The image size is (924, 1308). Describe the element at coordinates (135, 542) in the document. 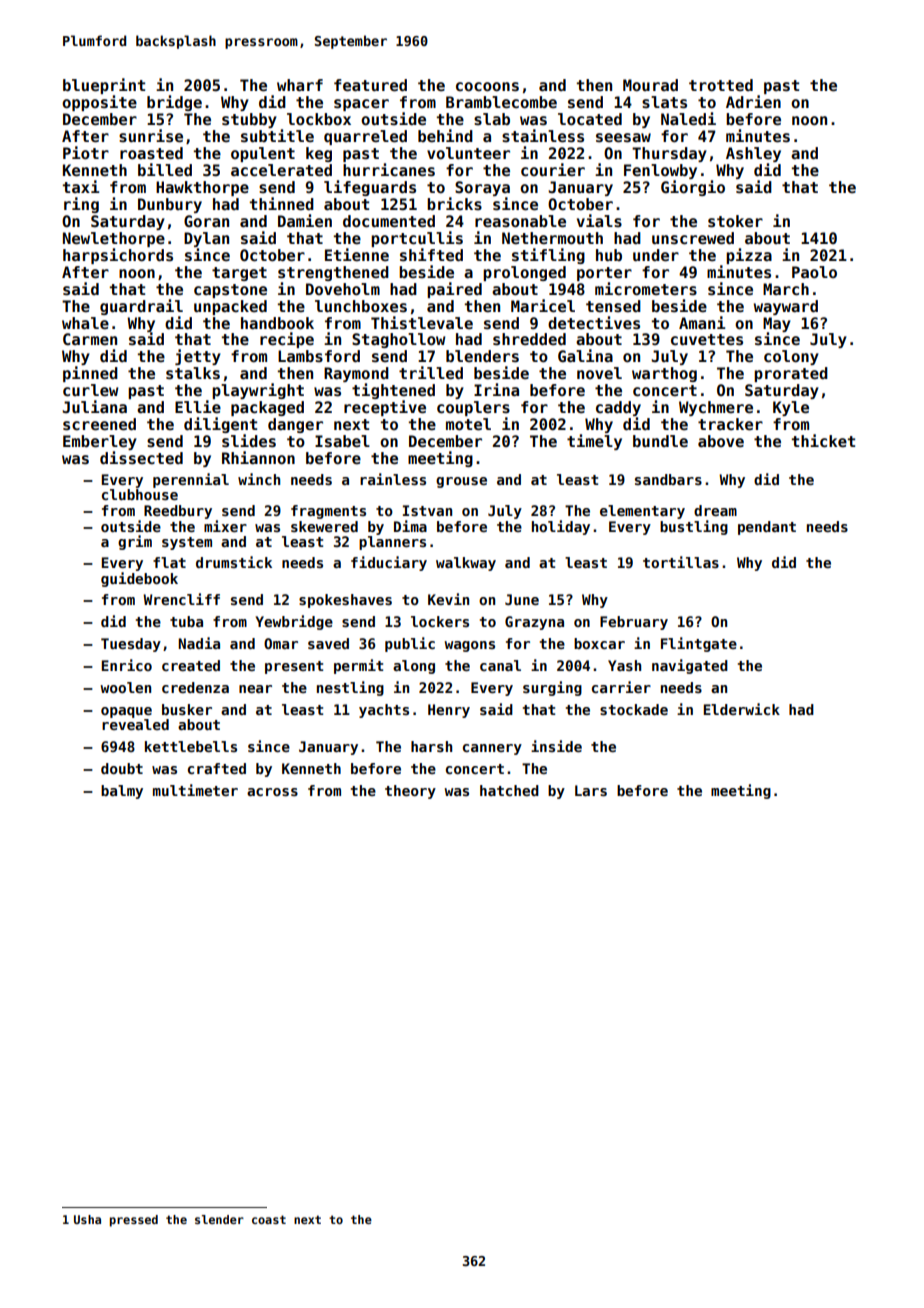

I see `grim` at that location.
